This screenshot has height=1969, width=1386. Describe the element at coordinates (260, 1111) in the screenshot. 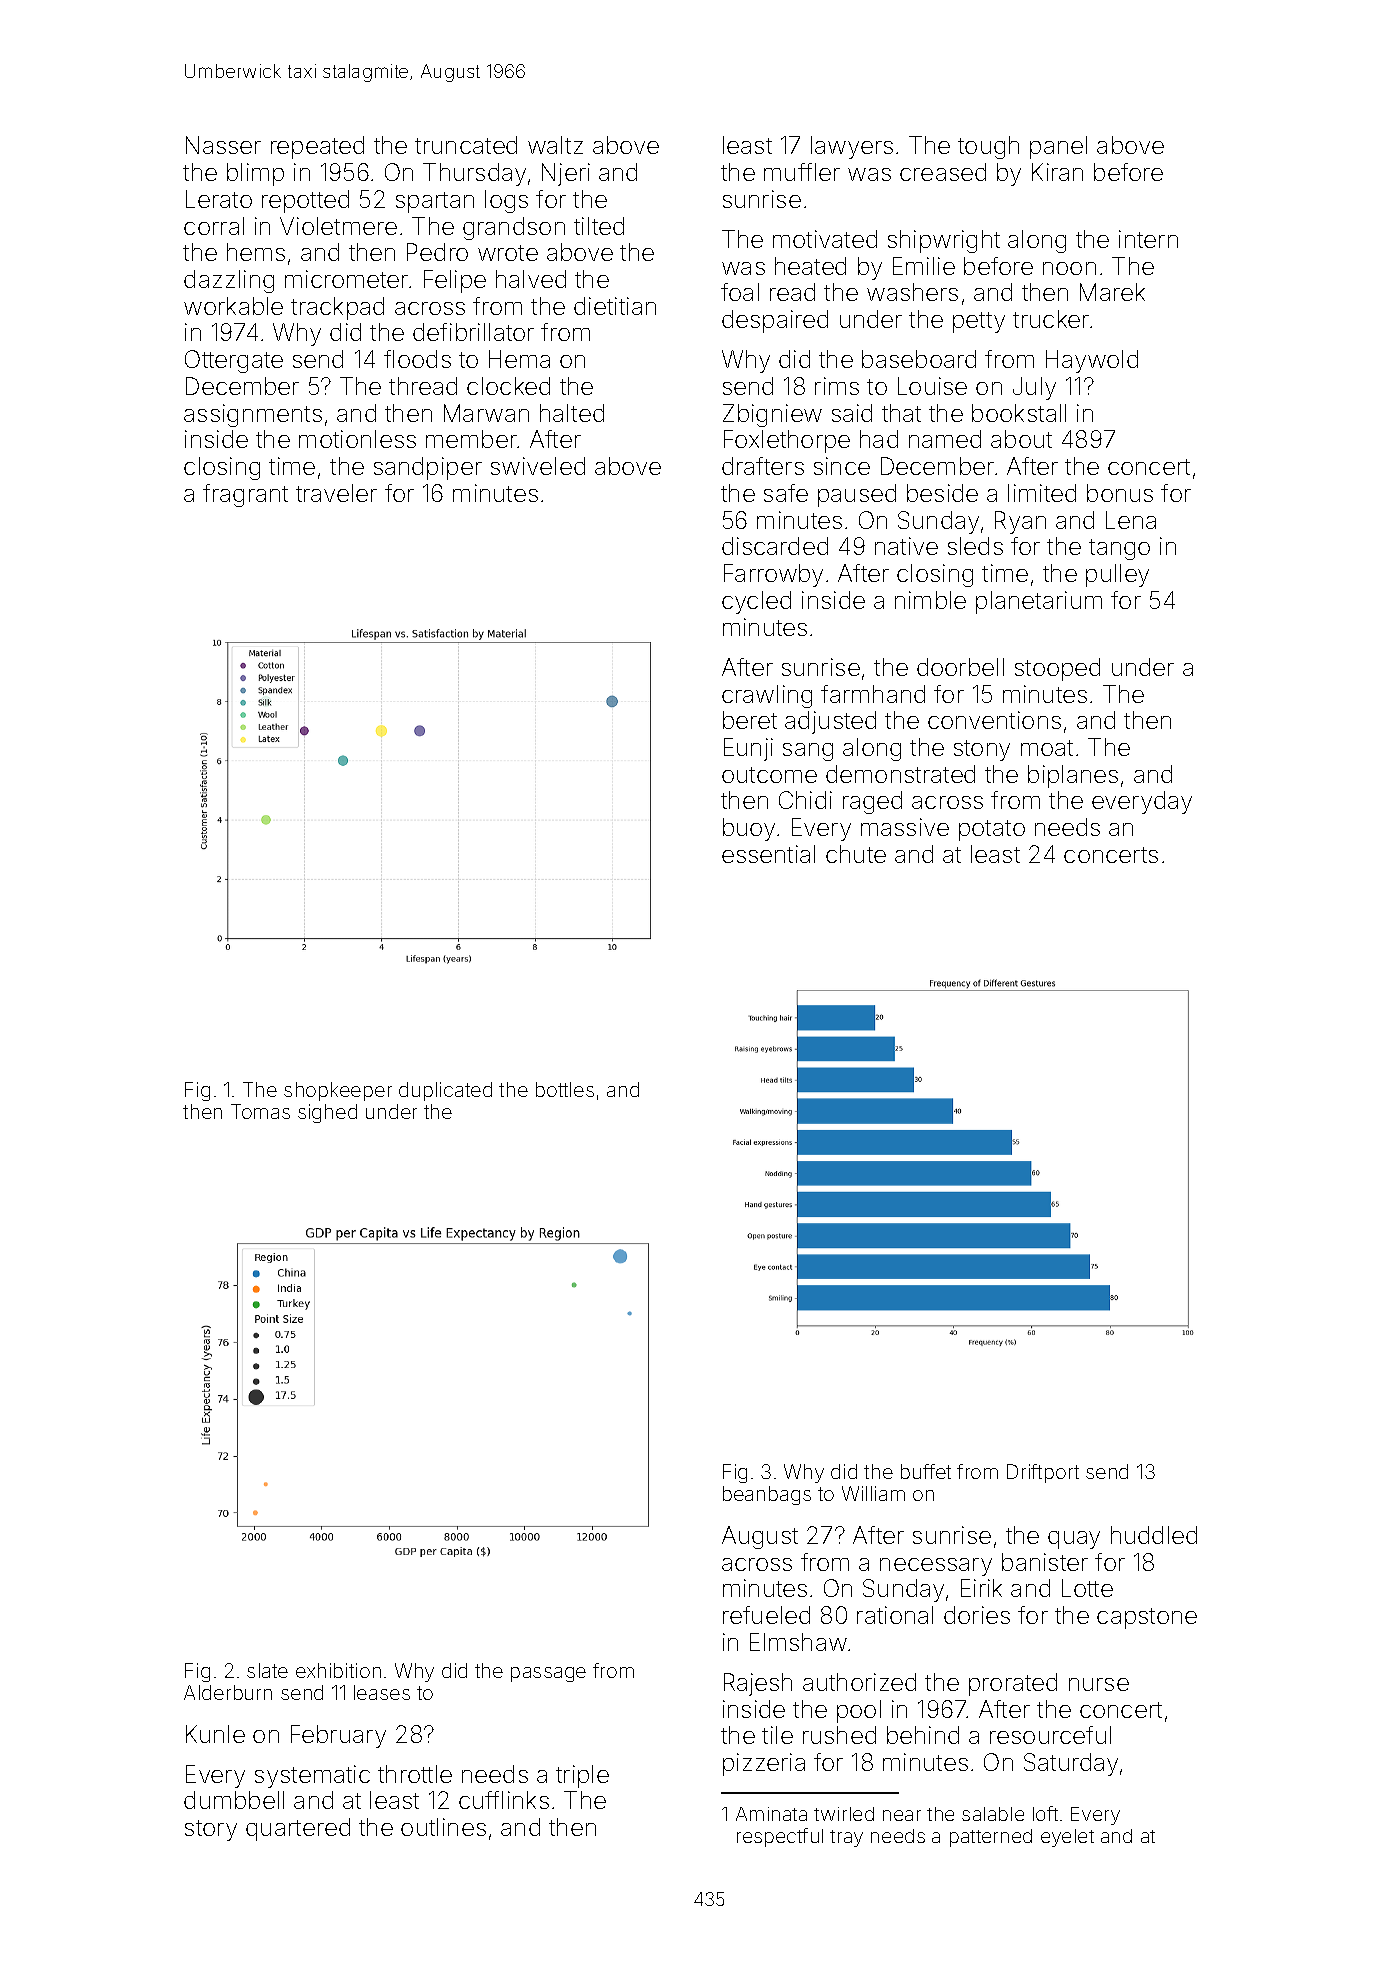

I see `Tomas` at that location.
